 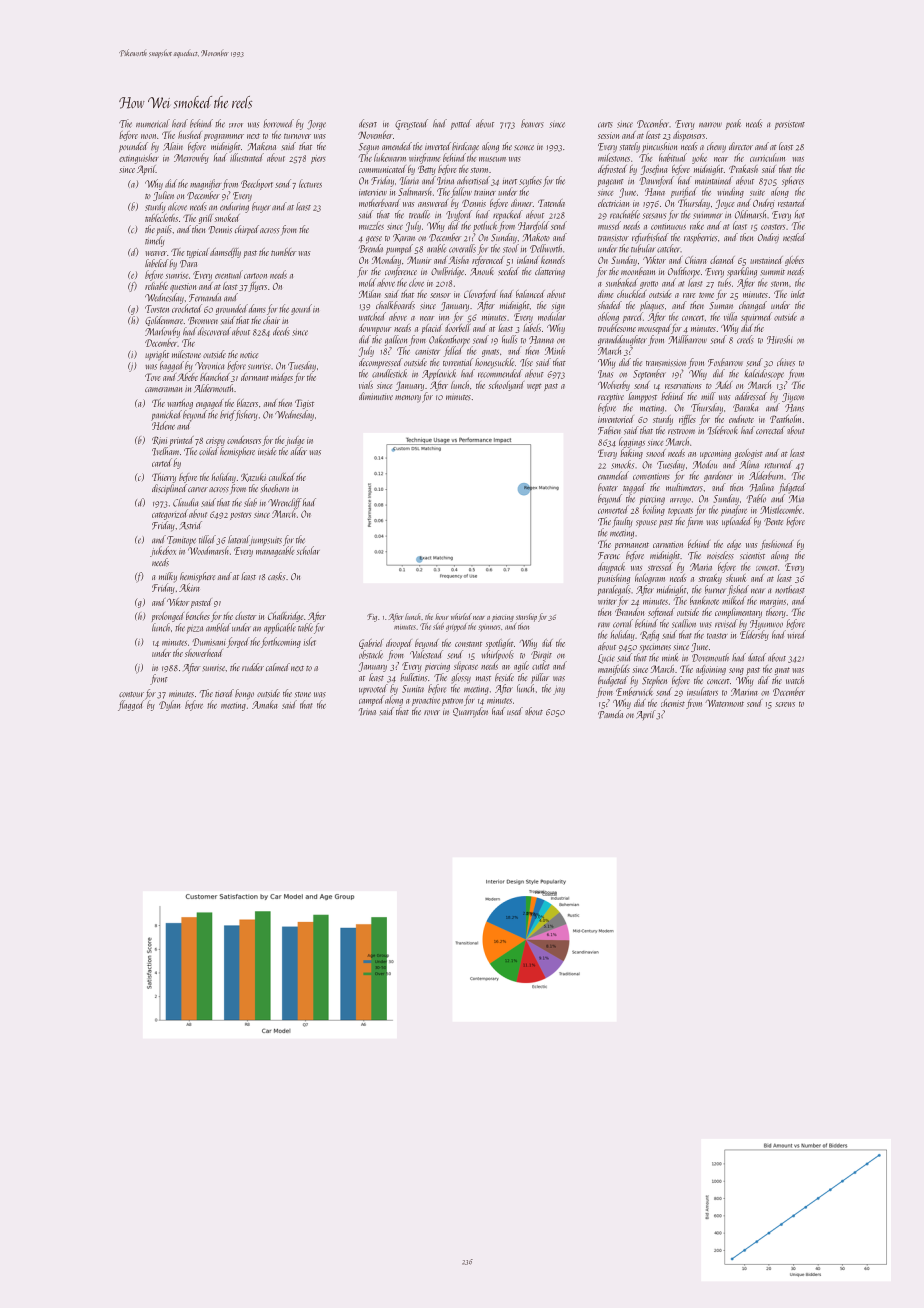 I want to click on screws, so click(x=785, y=704).
